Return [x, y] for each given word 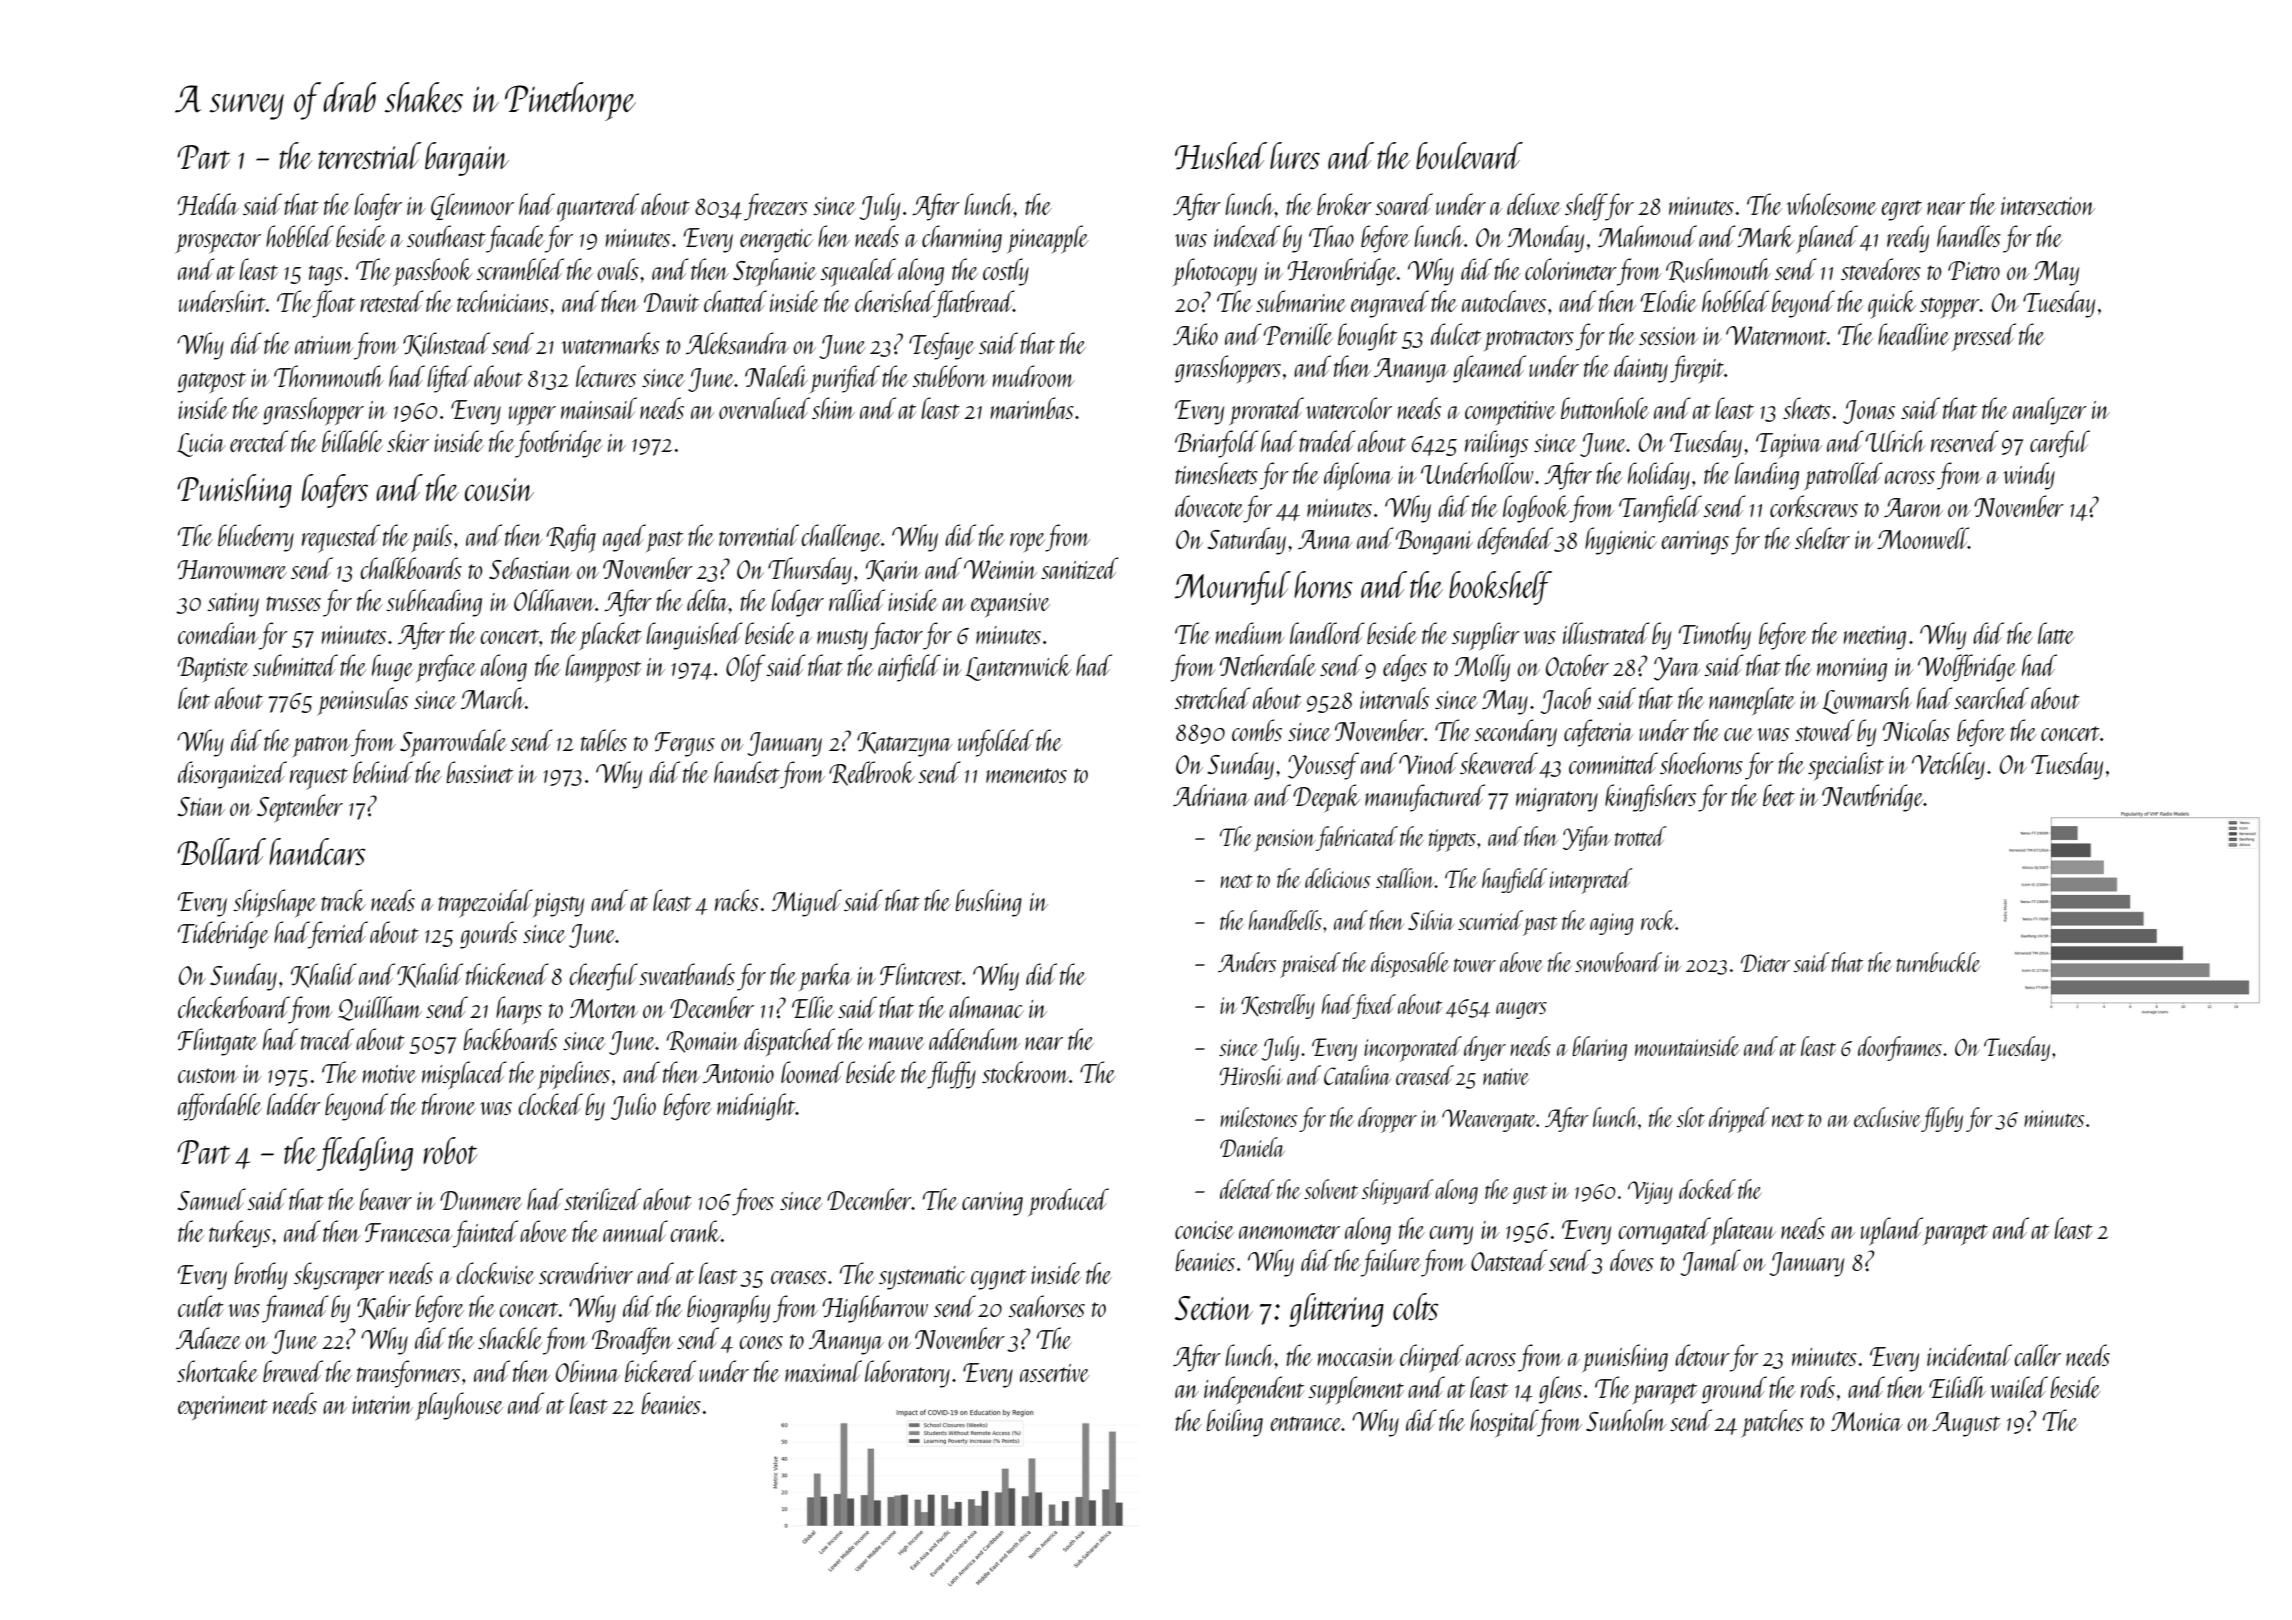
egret [1901, 210]
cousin [499, 489]
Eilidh [1957, 1387]
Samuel [211, 1199]
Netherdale [1268, 665]
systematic [922, 1278]
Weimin [1000, 569]
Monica [1867, 1421]
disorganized [232, 775]
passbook [433, 272]
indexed [1247, 236]
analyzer [2050, 411]
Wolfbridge [1967, 668]
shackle [510, 1338]
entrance [1306, 1423]
